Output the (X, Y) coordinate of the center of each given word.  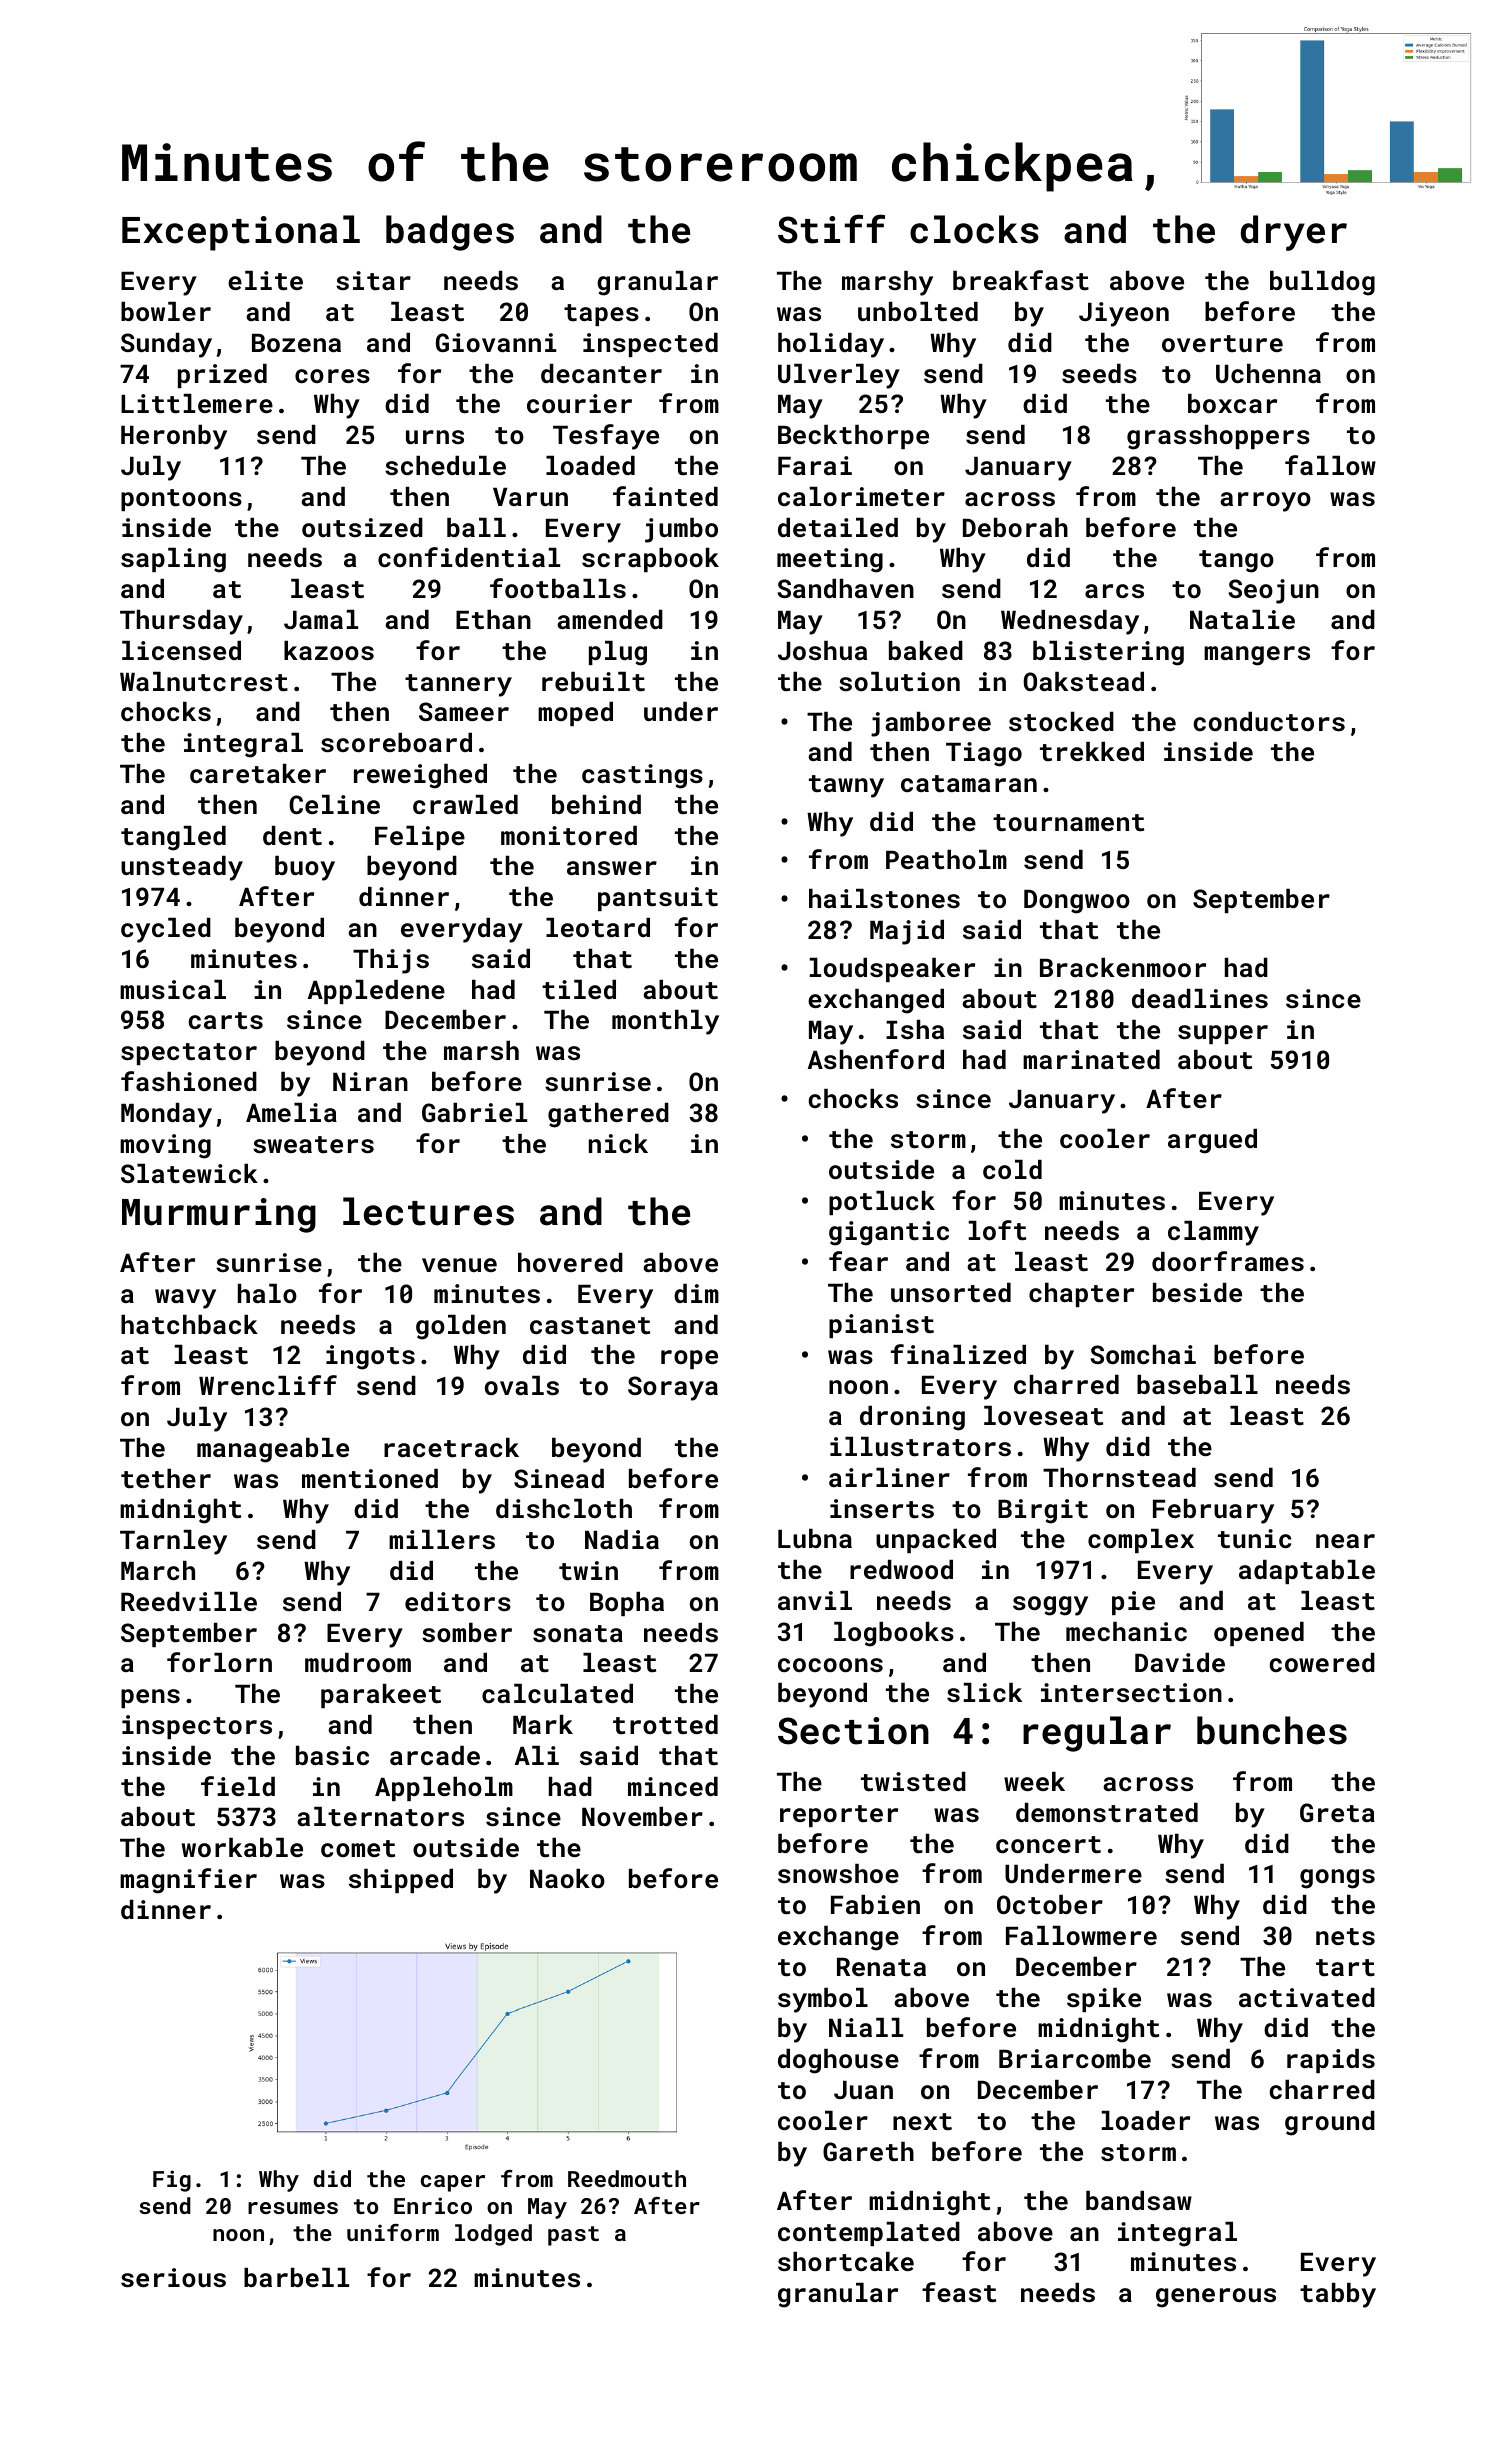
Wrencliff (268, 1385)
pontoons (181, 500)
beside (1197, 1292)
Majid (907, 932)
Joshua (822, 650)
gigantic (889, 1233)
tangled (173, 838)
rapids (1331, 2061)
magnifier (188, 1881)
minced (673, 1786)
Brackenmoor (1123, 967)
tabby (1338, 2295)
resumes (293, 2208)
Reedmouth (627, 2178)
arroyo (1265, 502)
